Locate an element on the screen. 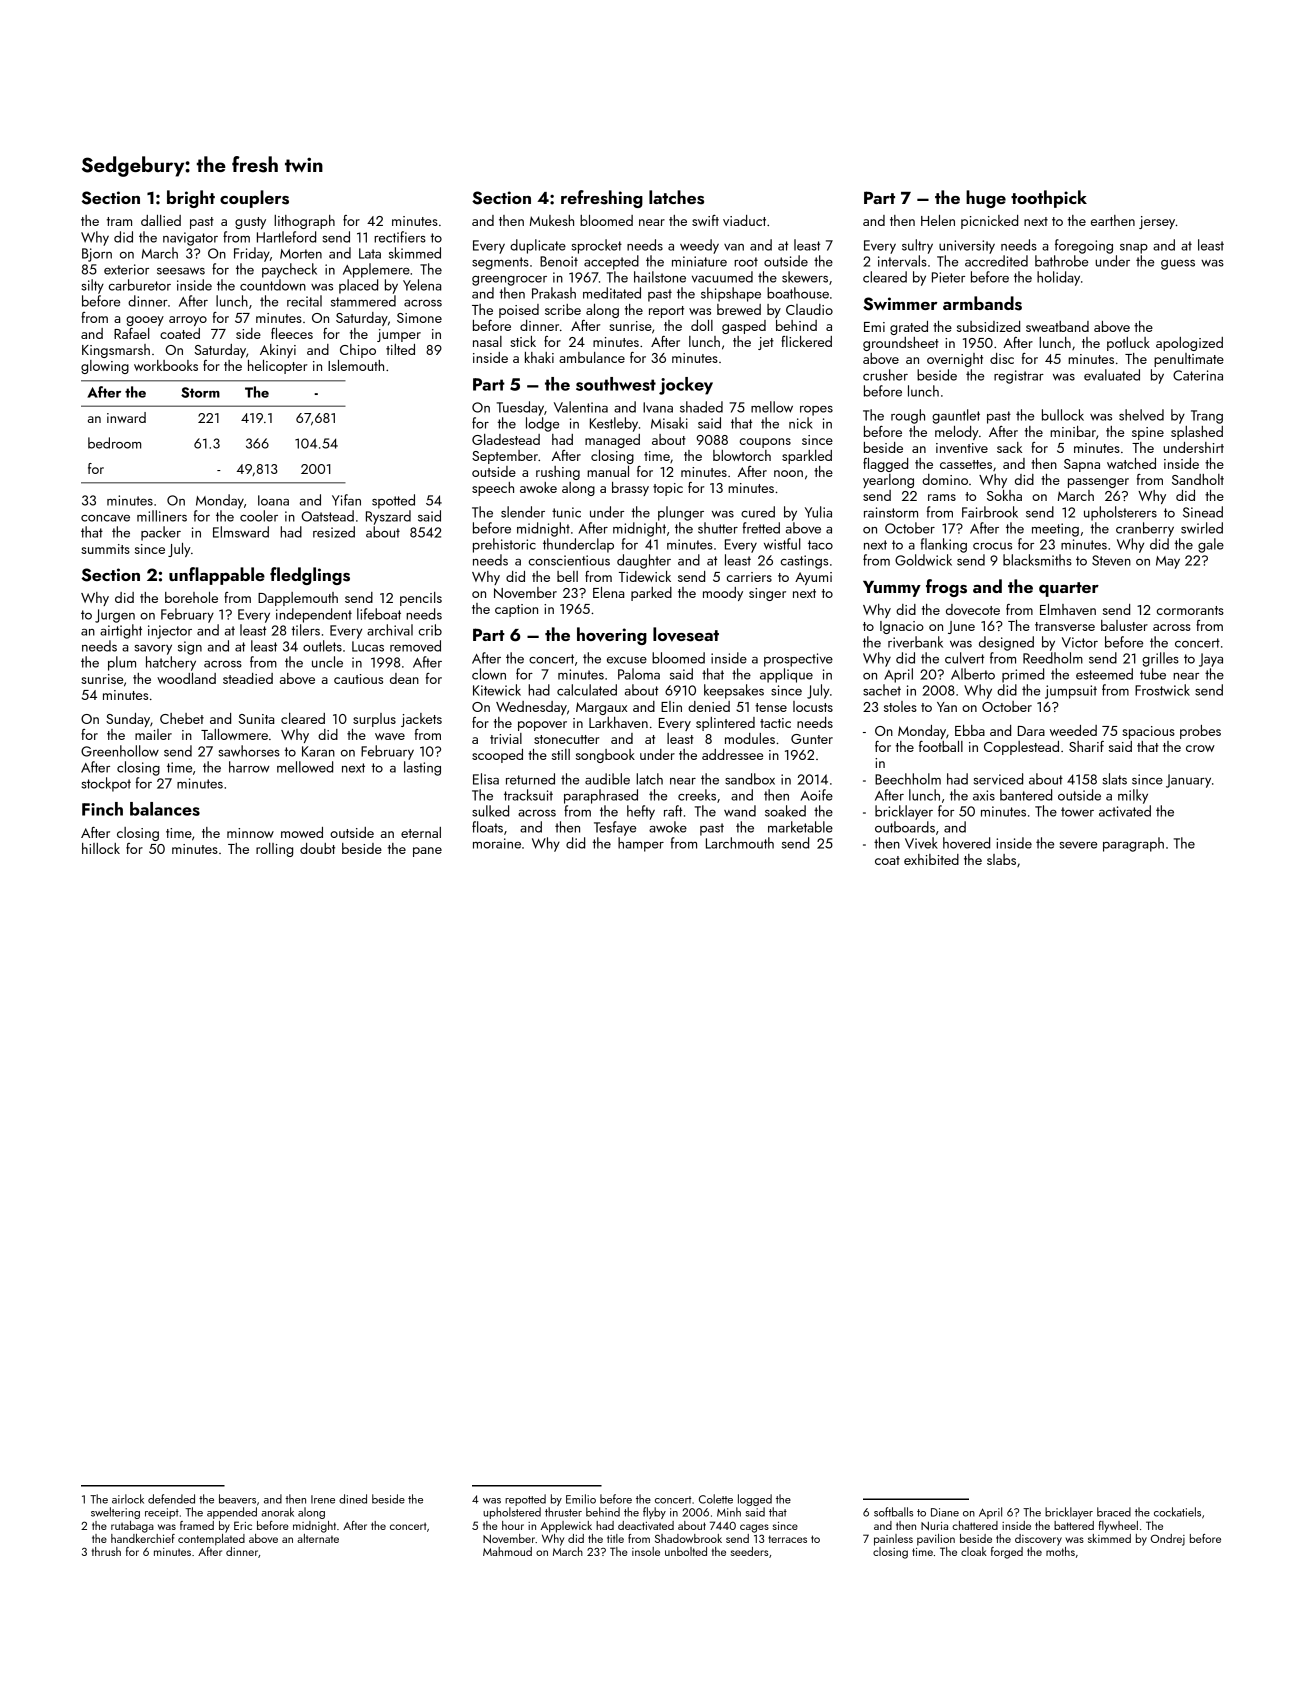 Image resolution: width=1305 pixels, height=1688 pixels. steadied is located at coordinates (248, 678).
